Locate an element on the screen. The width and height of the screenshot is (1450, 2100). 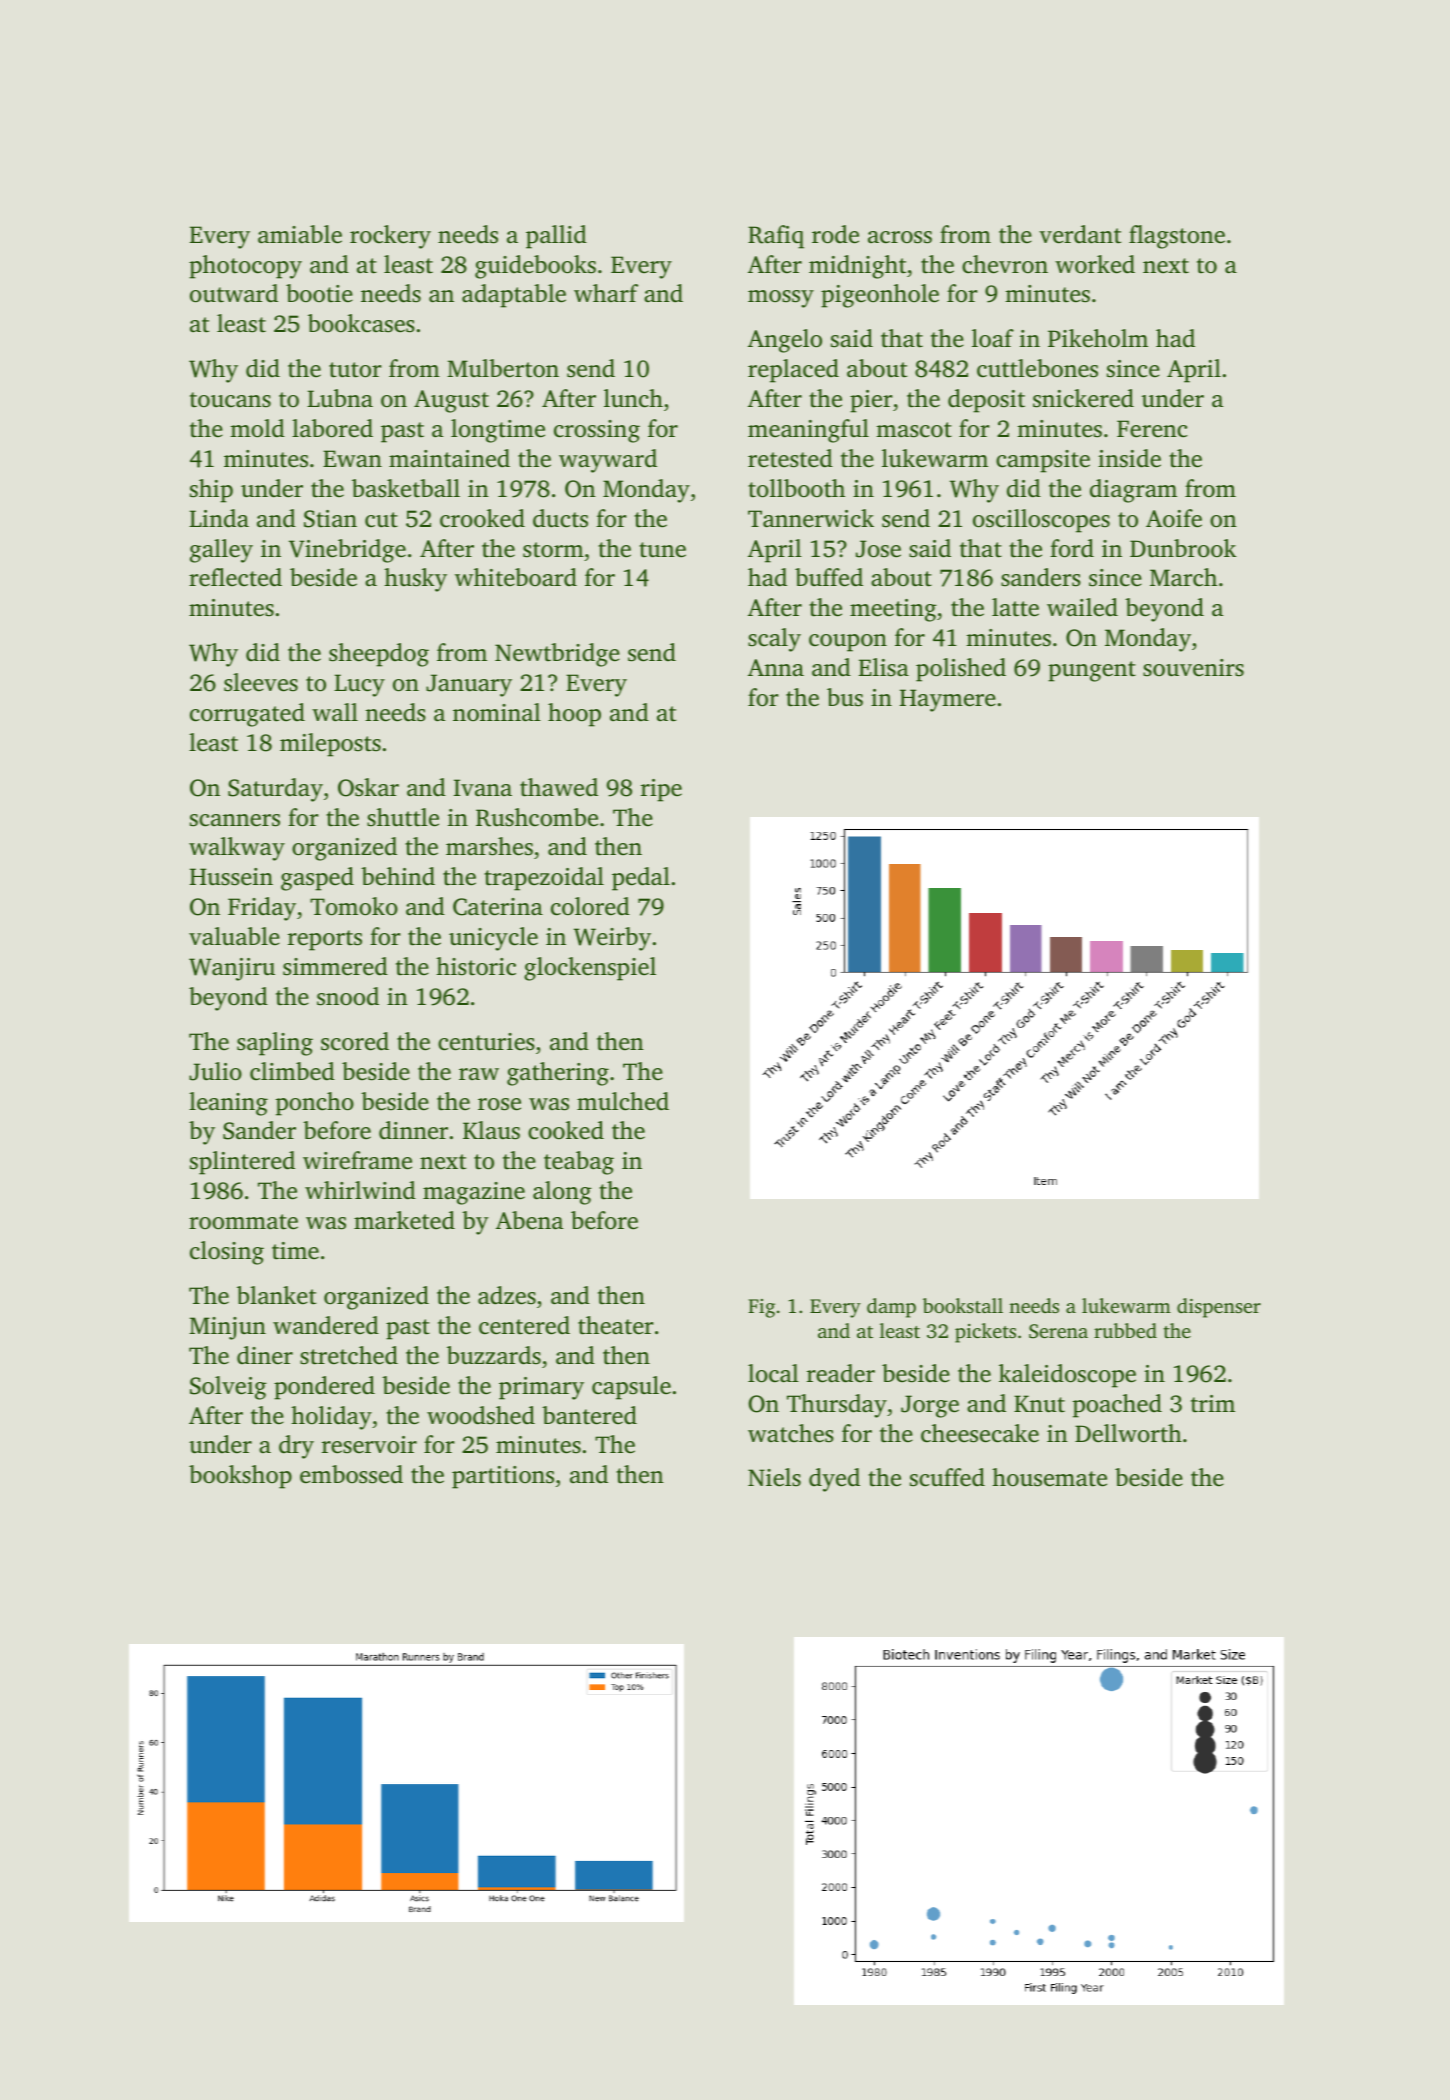
pallid is located at coordinates (556, 237).
